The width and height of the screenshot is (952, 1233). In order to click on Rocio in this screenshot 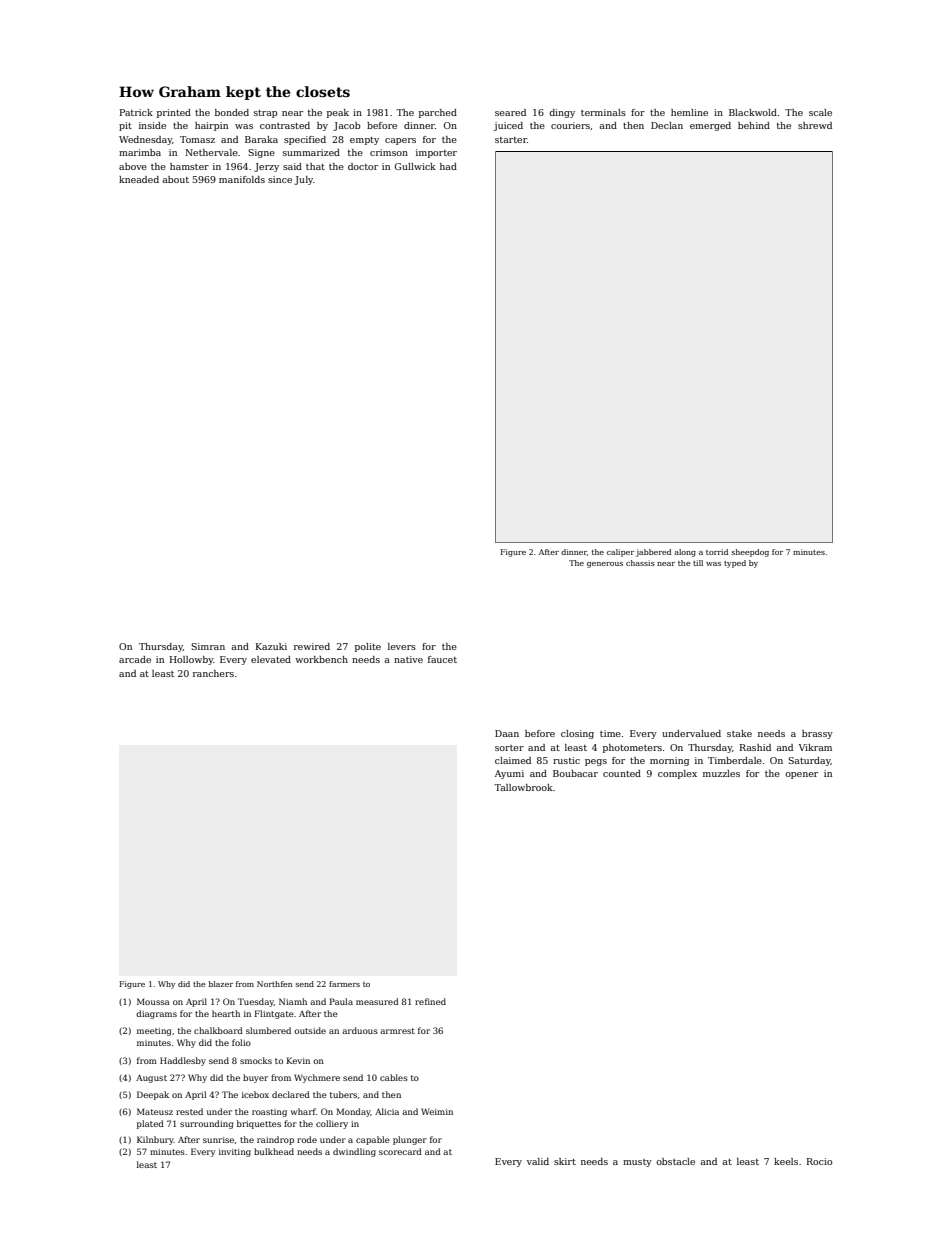, I will do `click(819, 1161)`.
